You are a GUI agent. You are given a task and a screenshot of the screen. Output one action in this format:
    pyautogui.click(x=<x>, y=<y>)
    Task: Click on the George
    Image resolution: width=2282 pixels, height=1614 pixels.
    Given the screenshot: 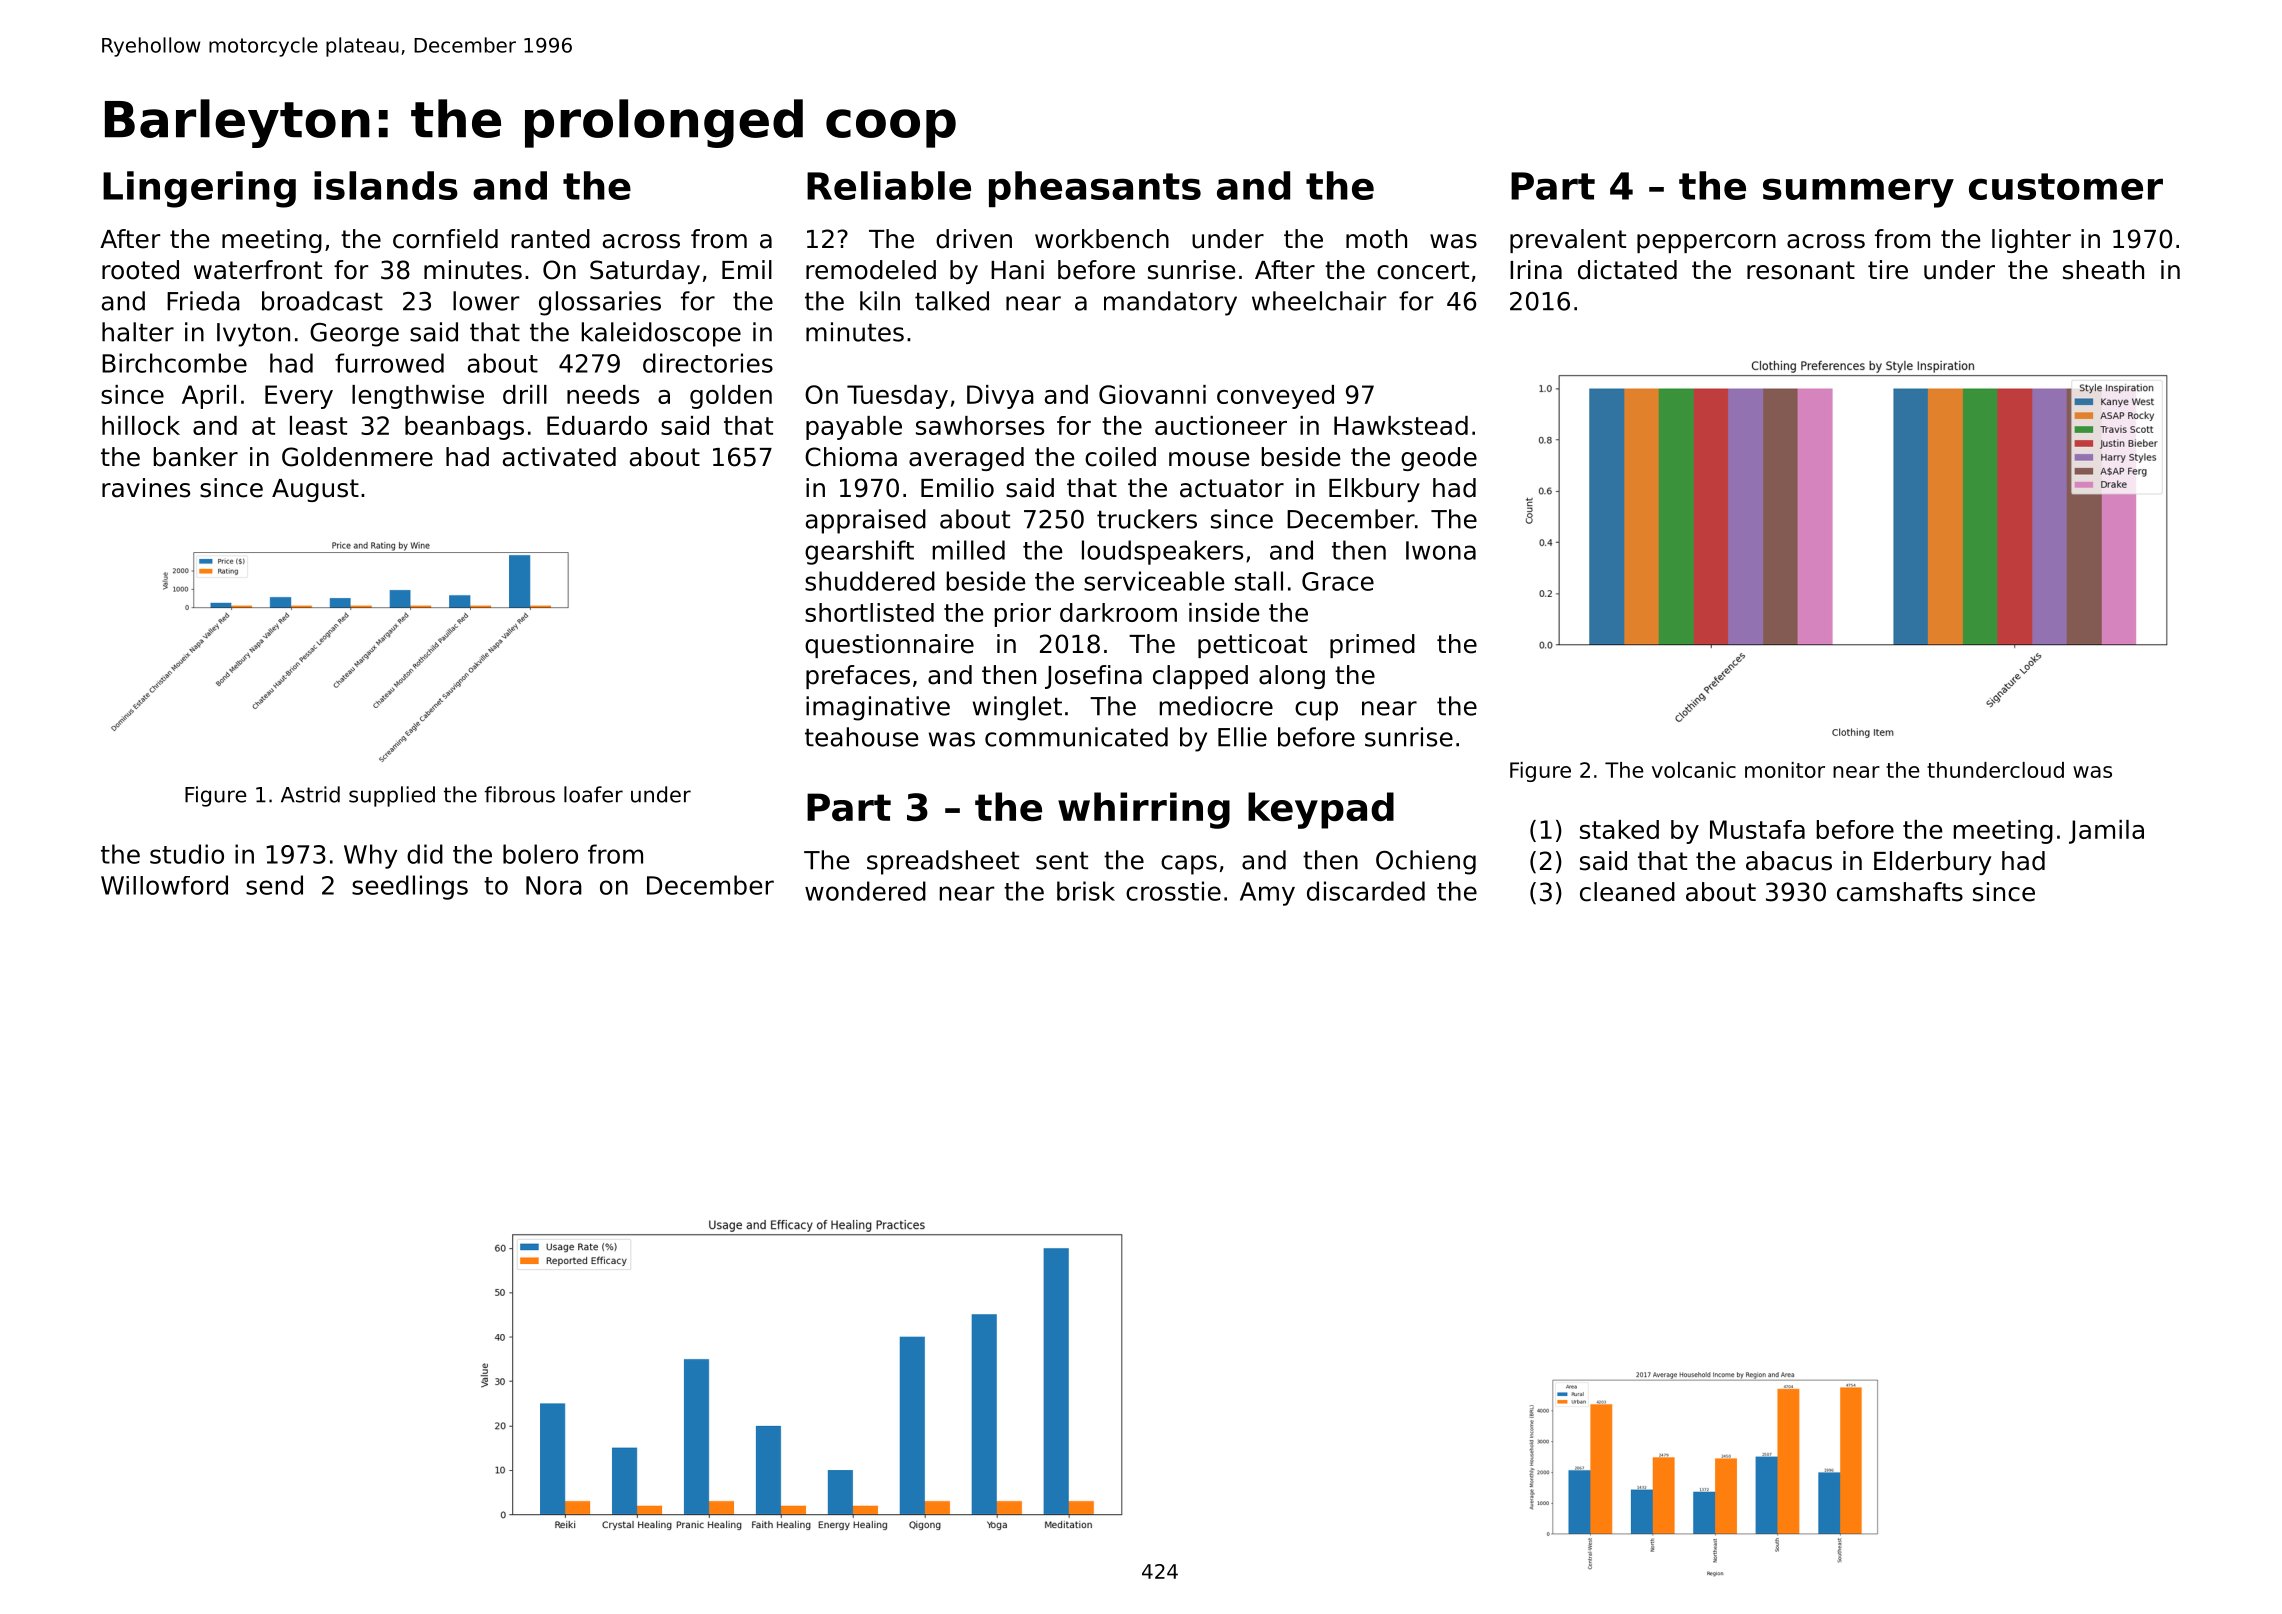 What is the action you would take?
    pyautogui.click(x=354, y=335)
